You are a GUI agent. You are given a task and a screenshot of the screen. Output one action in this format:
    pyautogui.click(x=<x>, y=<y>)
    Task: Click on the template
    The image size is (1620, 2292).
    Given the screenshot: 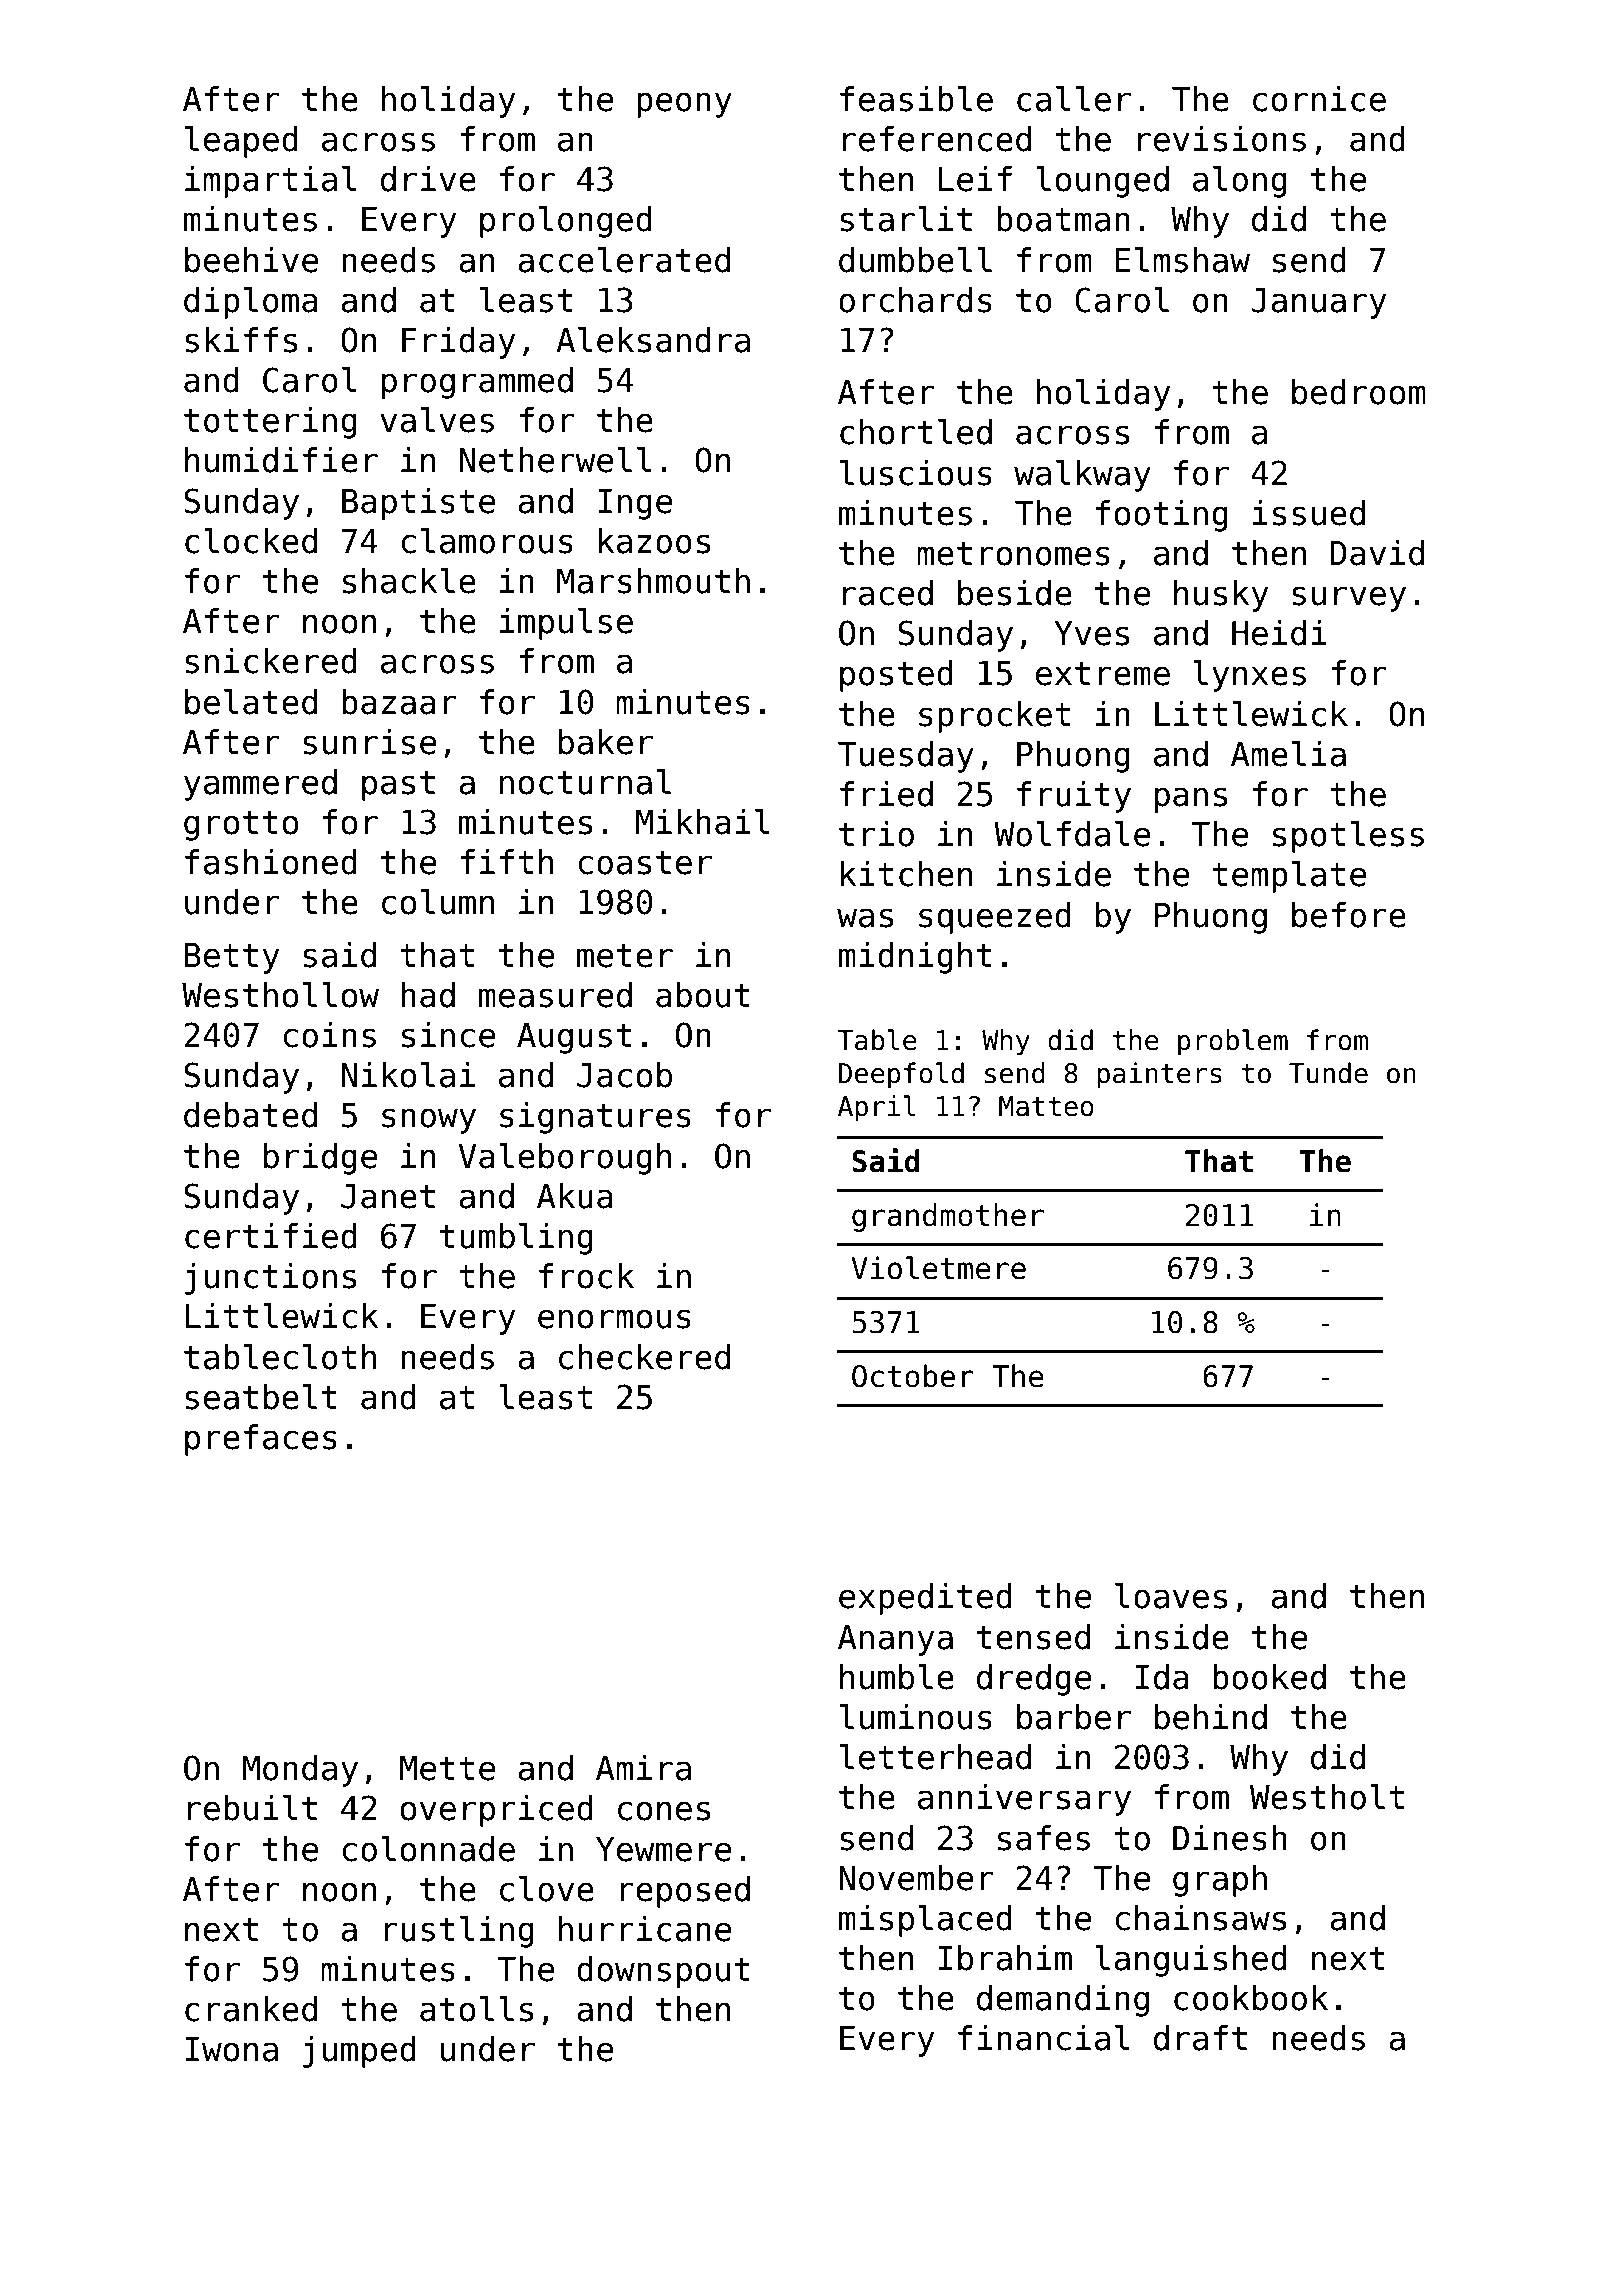 What is the action you would take?
    pyautogui.click(x=1289, y=877)
